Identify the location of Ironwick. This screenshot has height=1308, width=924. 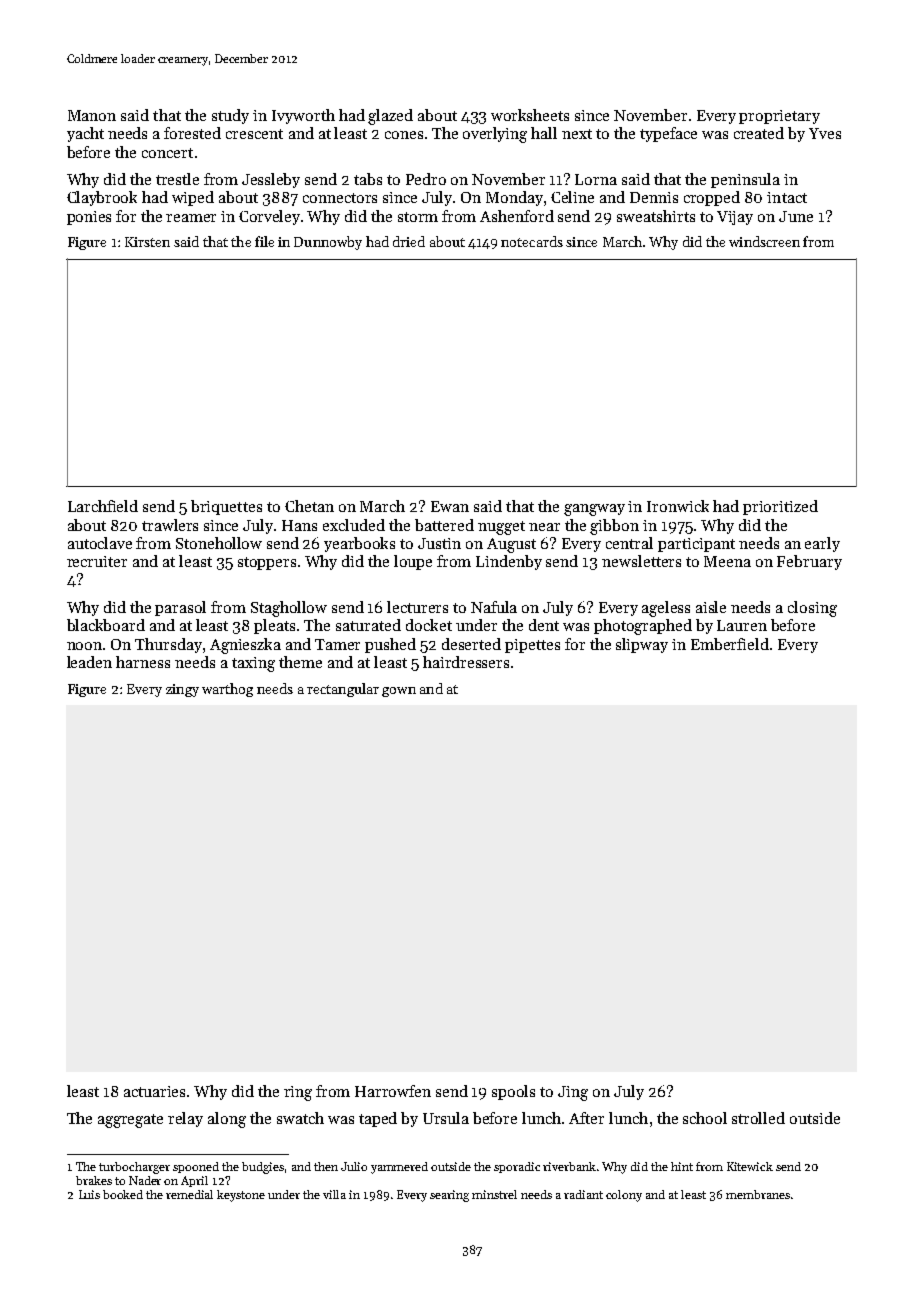
(678, 506).
